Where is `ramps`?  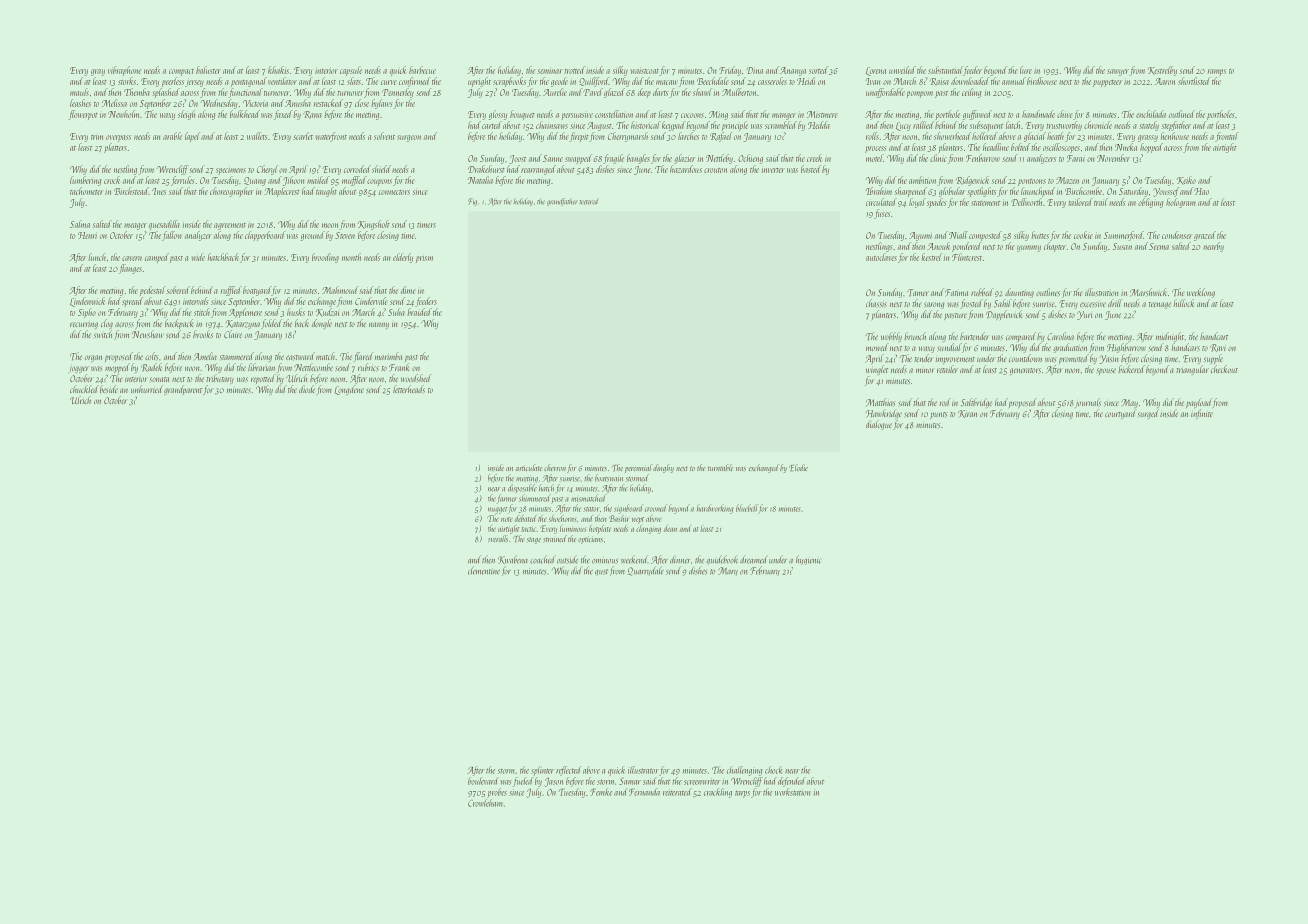
ramps is located at coordinates (1217, 72).
